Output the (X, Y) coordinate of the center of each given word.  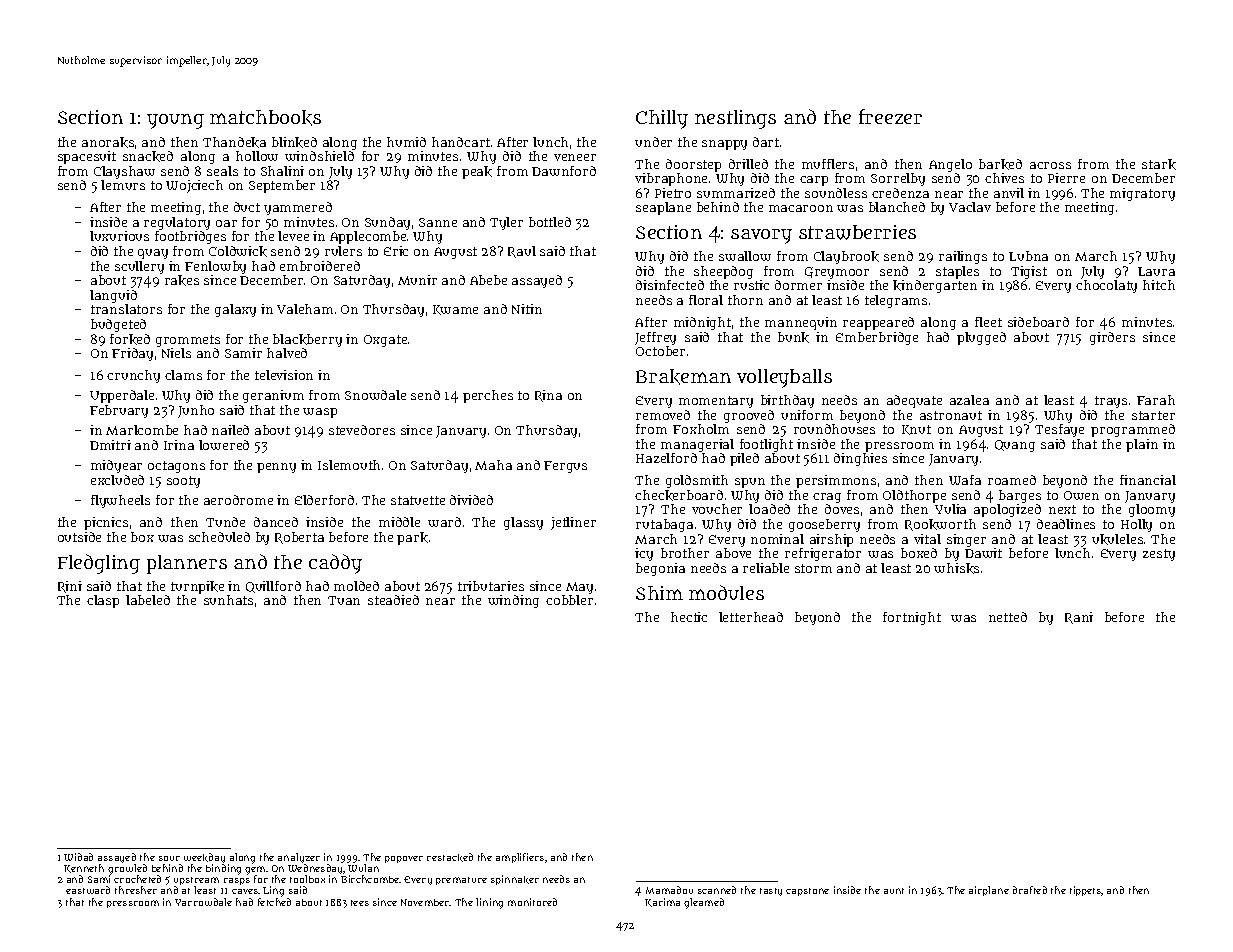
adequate (914, 401)
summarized (736, 193)
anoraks (108, 142)
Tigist (1029, 272)
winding (513, 601)
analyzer (299, 859)
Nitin (527, 309)
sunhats (228, 600)
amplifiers (520, 858)
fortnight (912, 618)
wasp (320, 413)
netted (1008, 617)
